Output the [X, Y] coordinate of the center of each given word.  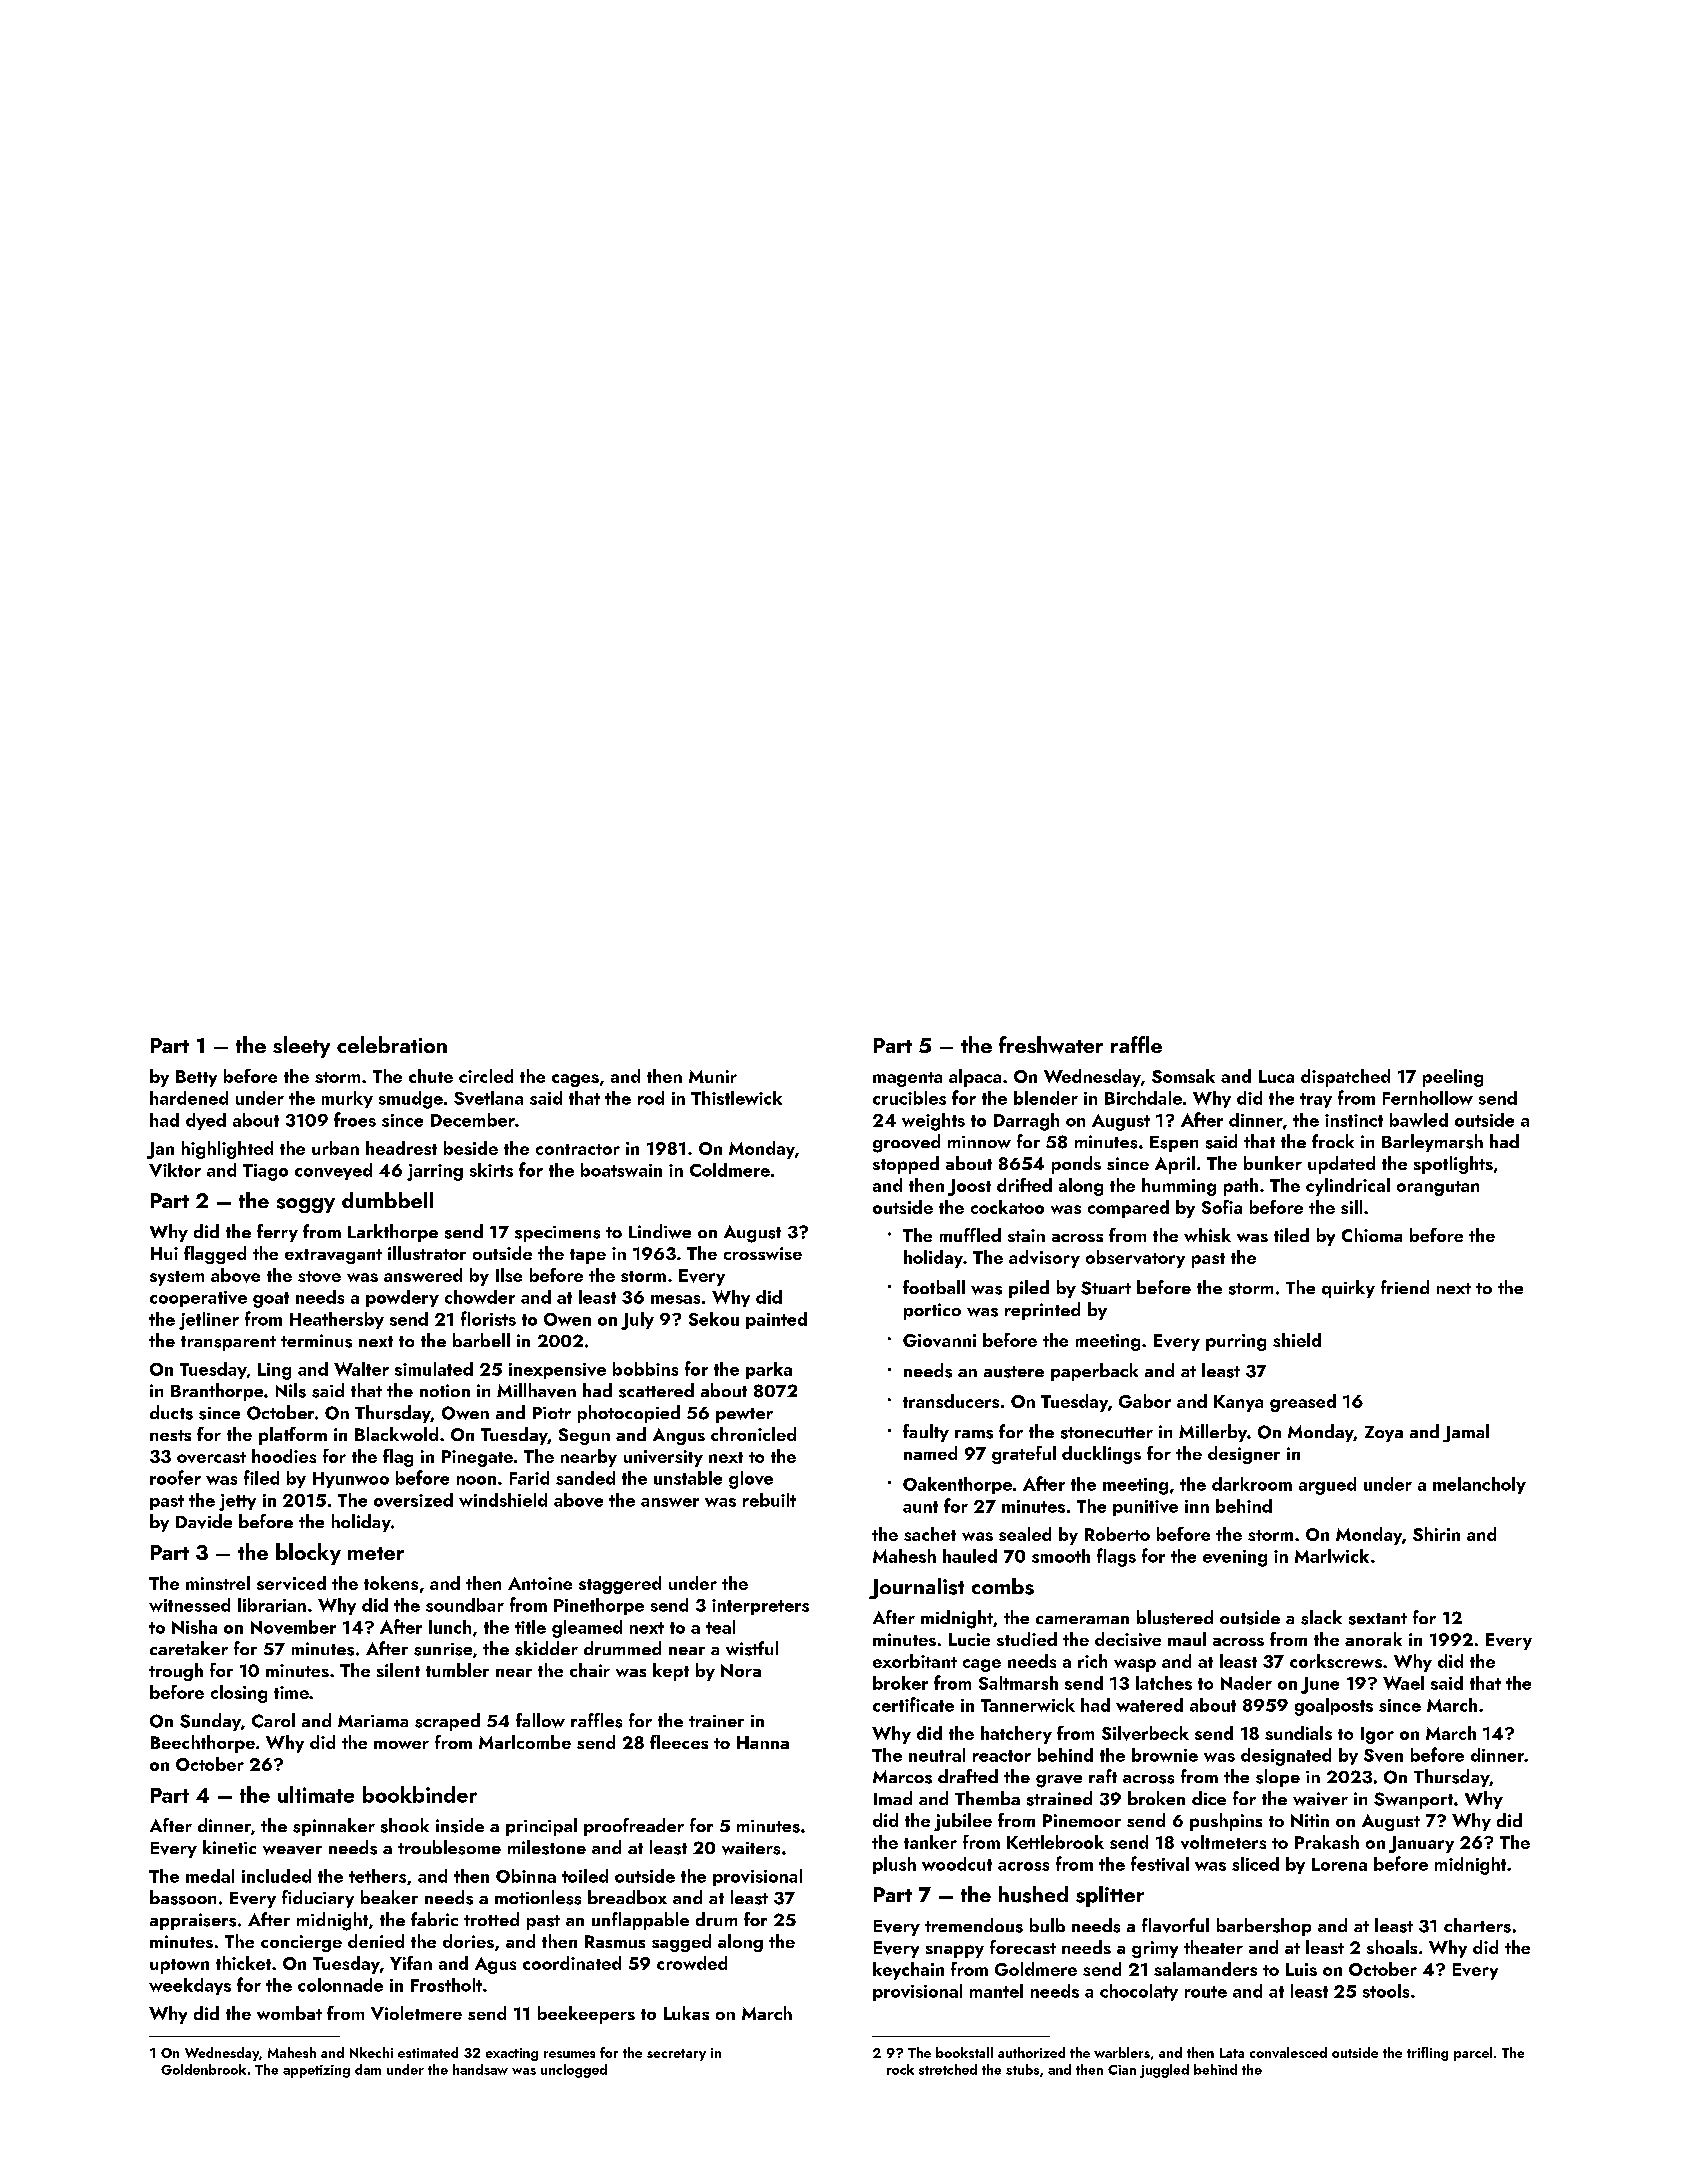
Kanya [1238, 1403]
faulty [926, 1433]
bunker [1273, 1163]
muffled [970, 1235]
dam [368, 2069]
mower [401, 1745]
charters [1477, 1925]
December [473, 1120]
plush [894, 1865]
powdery [402, 1298]
